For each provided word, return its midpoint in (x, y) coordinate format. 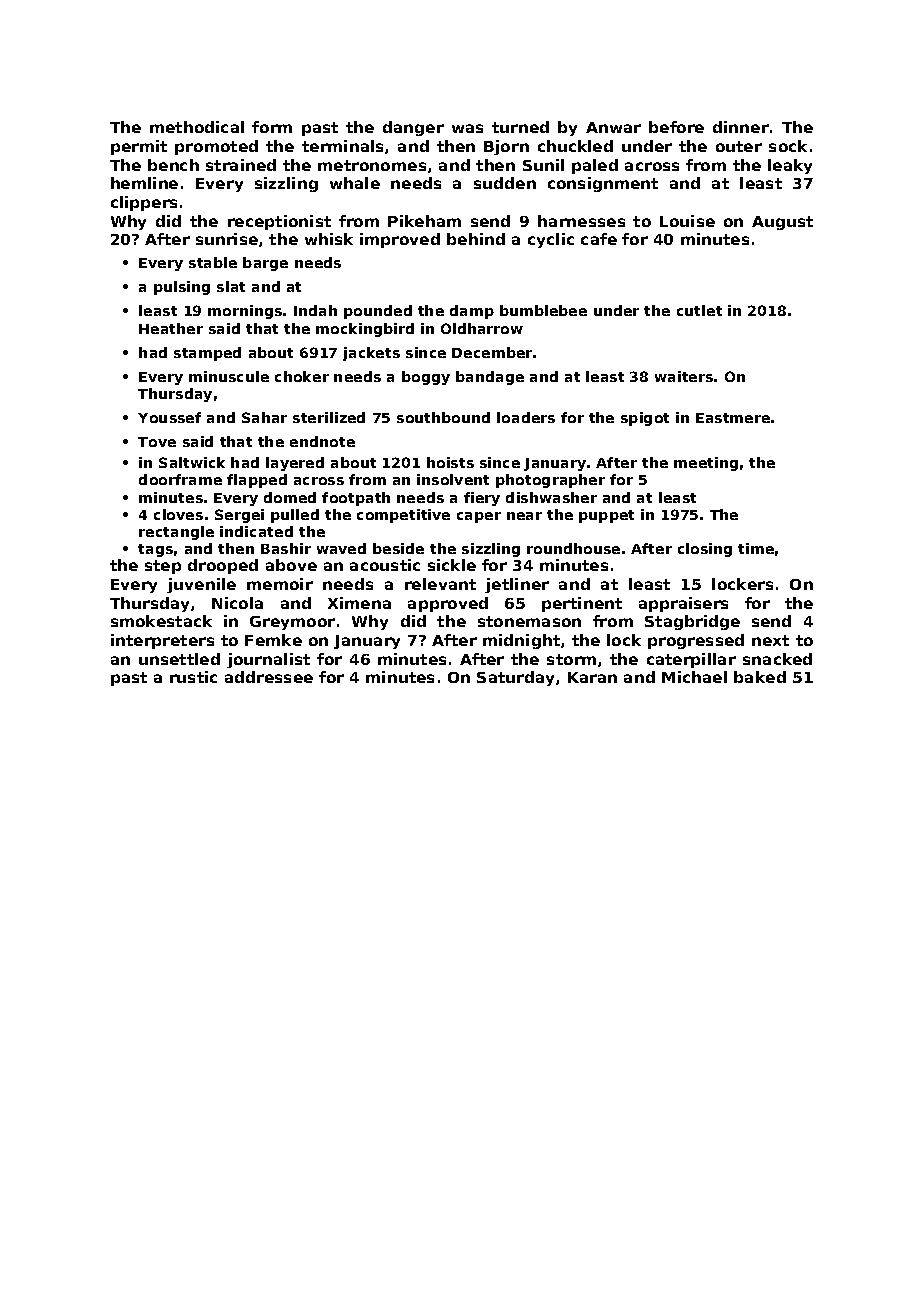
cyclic (551, 240)
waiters (684, 376)
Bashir (286, 548)
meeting (706, 464)
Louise (687, 221)
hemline (144, 183)
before (676, 127)
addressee (269, 677)
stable (213, 262)
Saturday (515, 678)
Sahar (264, 417)
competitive (403, 516)
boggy (426, 378)
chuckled (575, 146)
